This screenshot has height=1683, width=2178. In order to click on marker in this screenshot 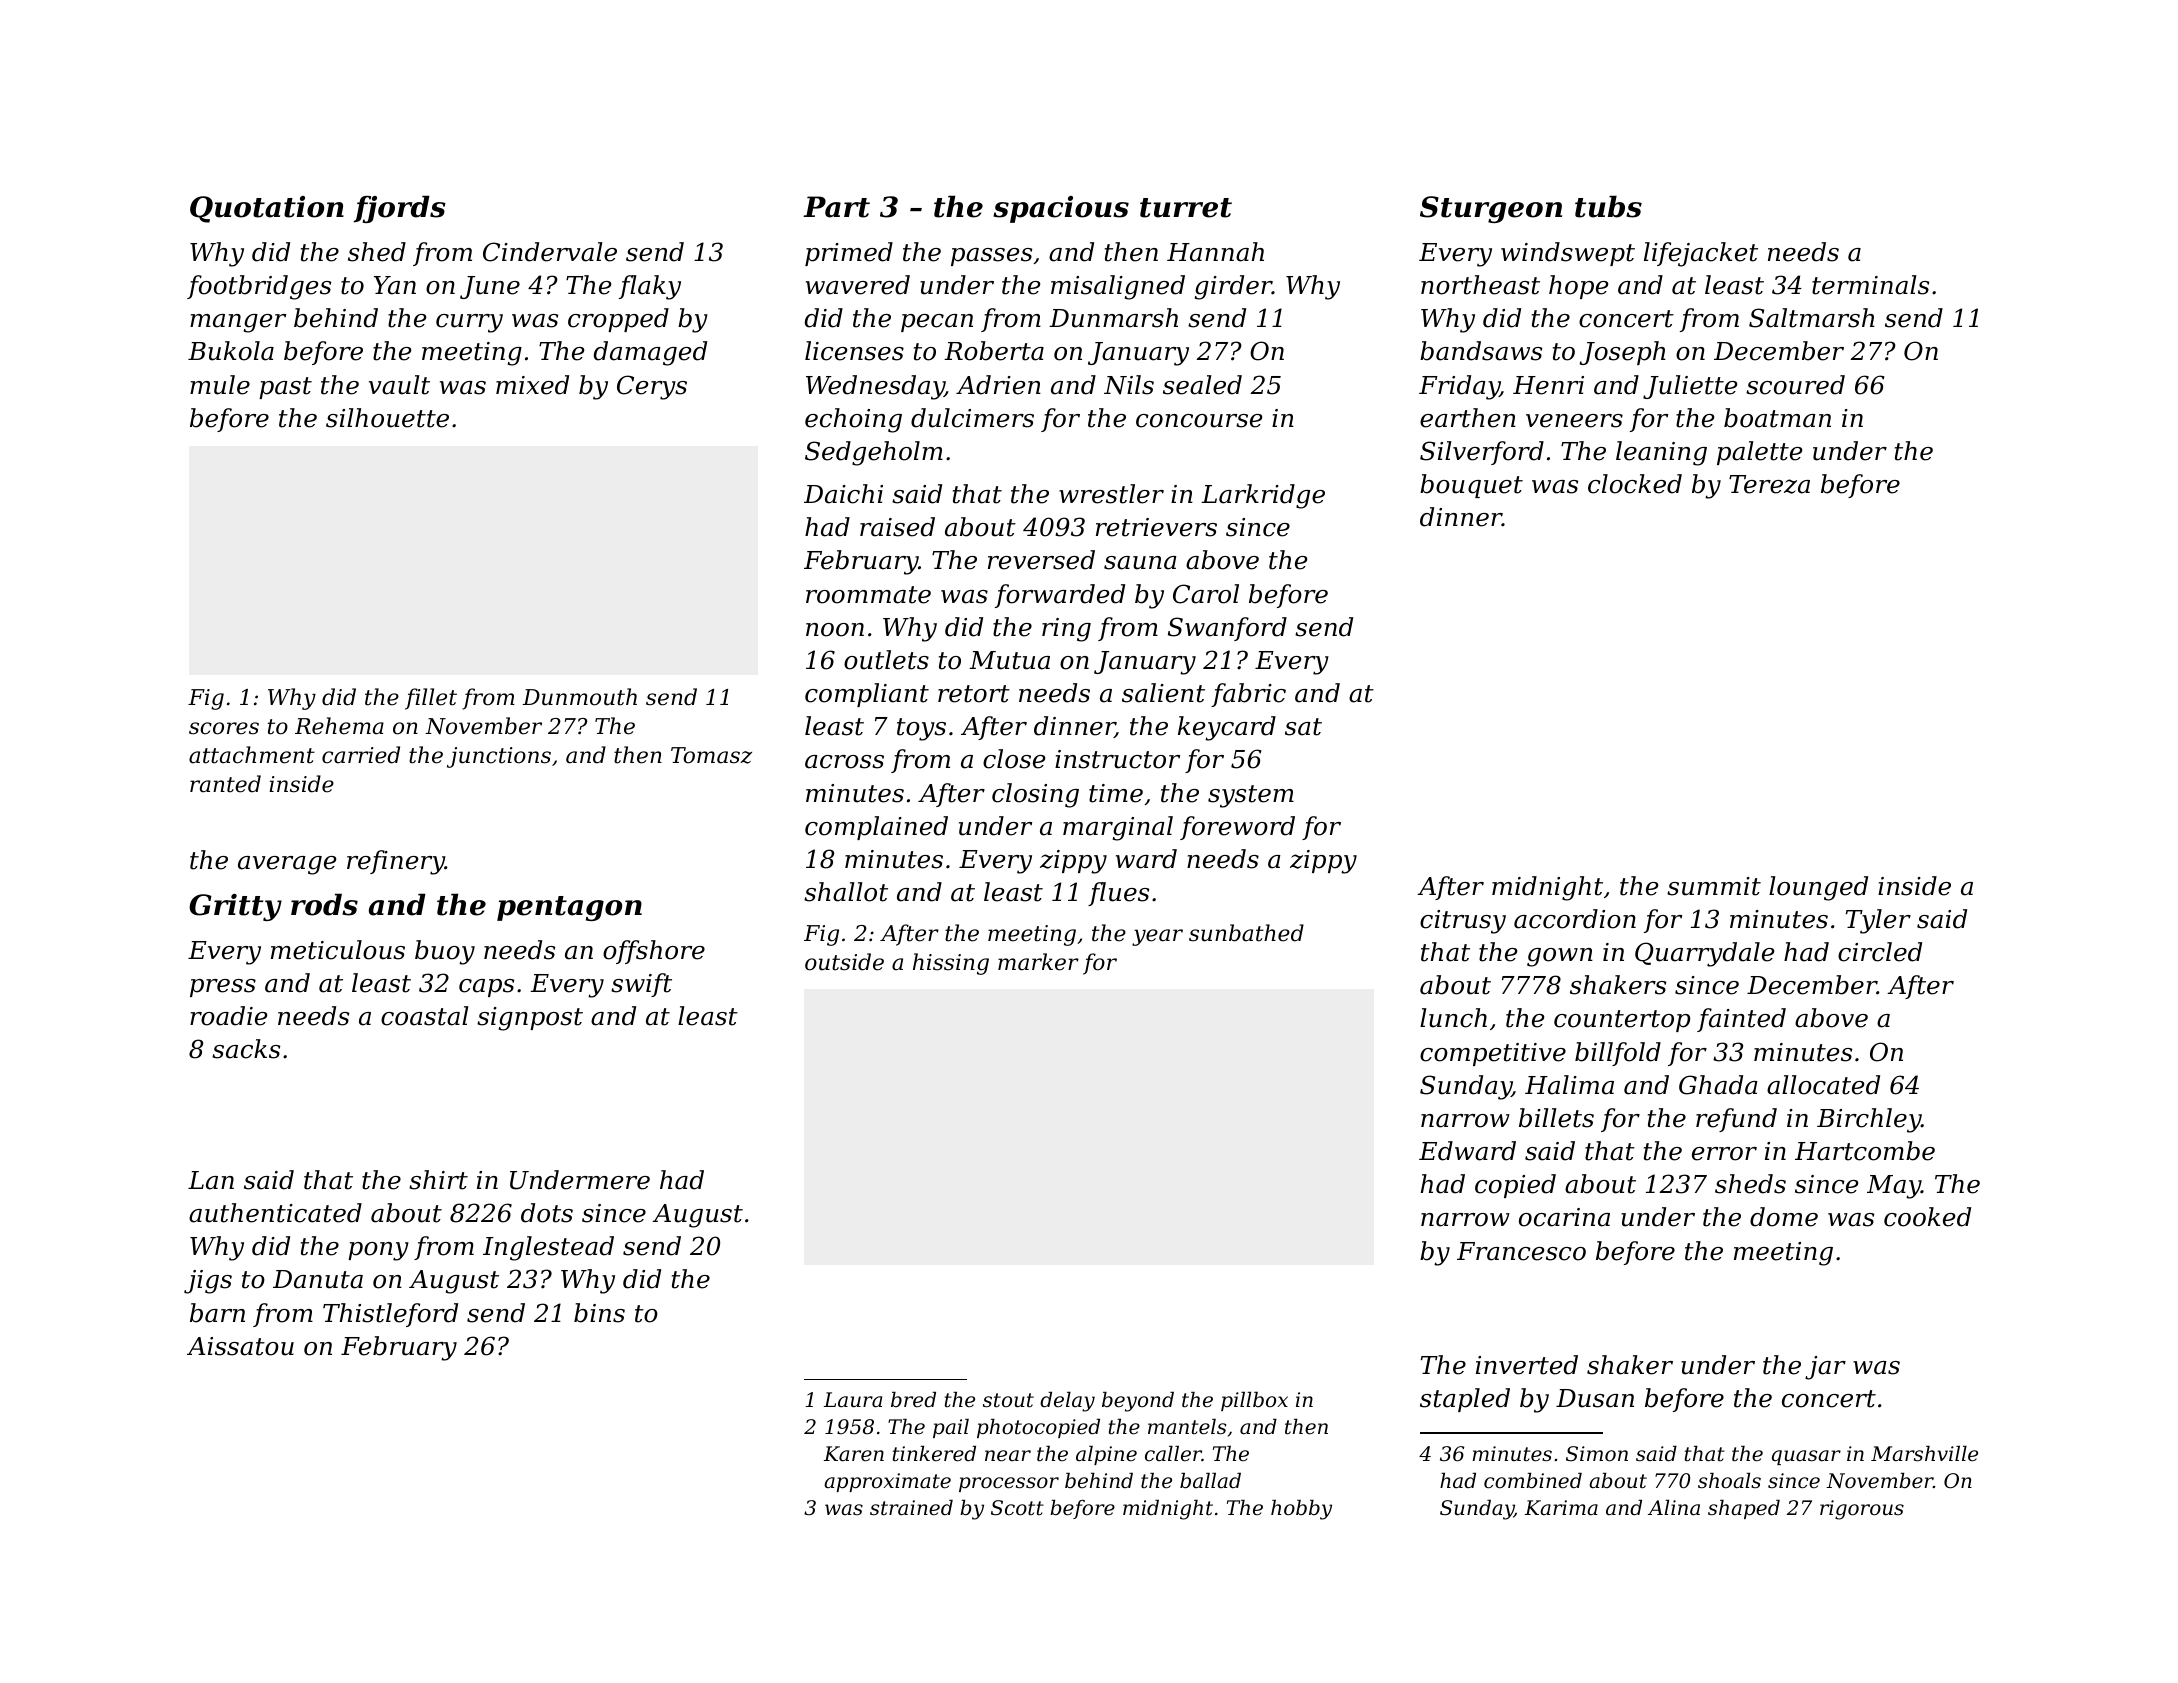, I will do `click(1038, 962)`.
